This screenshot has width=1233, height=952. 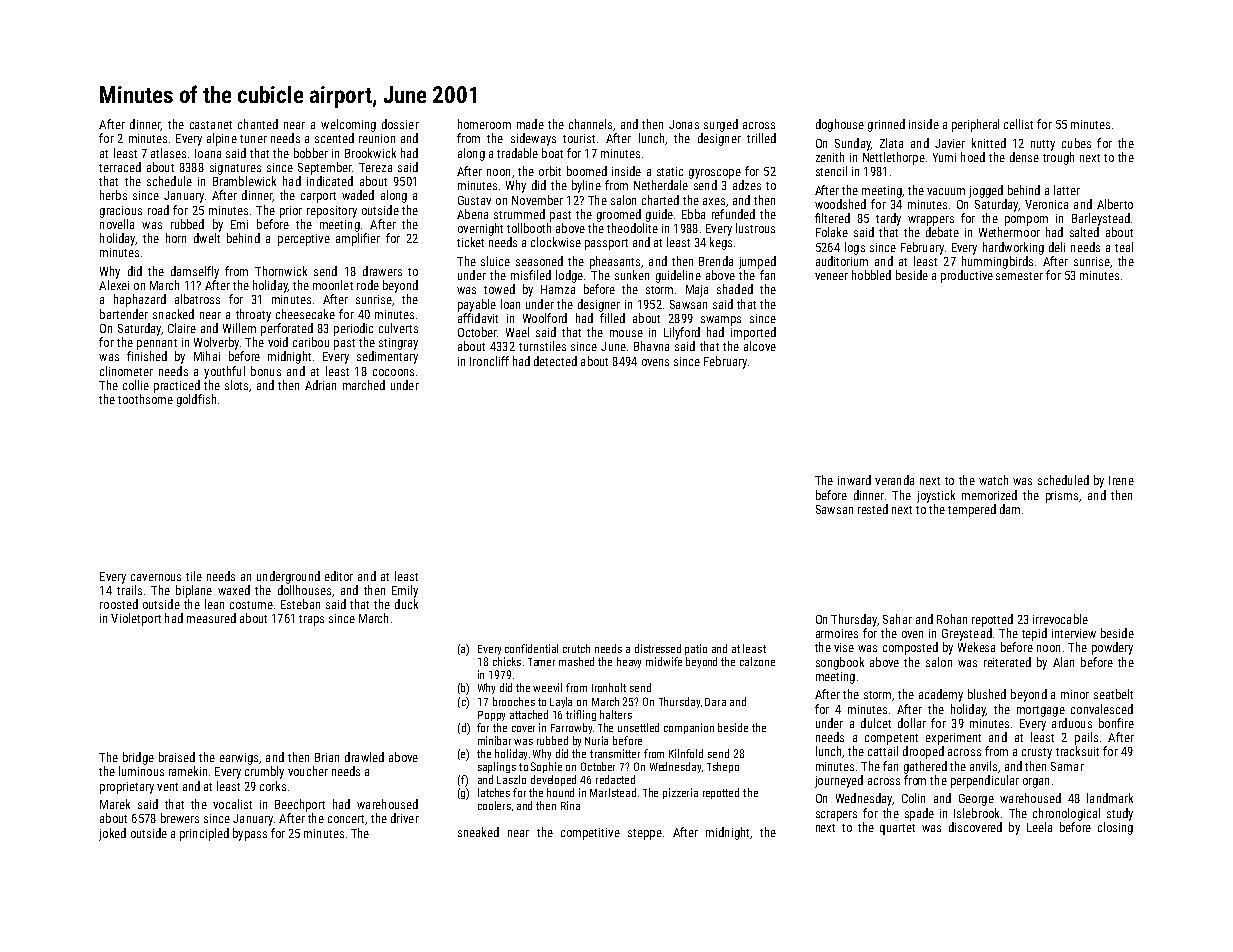 What do you see at coordinates (555, 361) in the screenshot?
I see `detected` at bounding box center [555, 361].
